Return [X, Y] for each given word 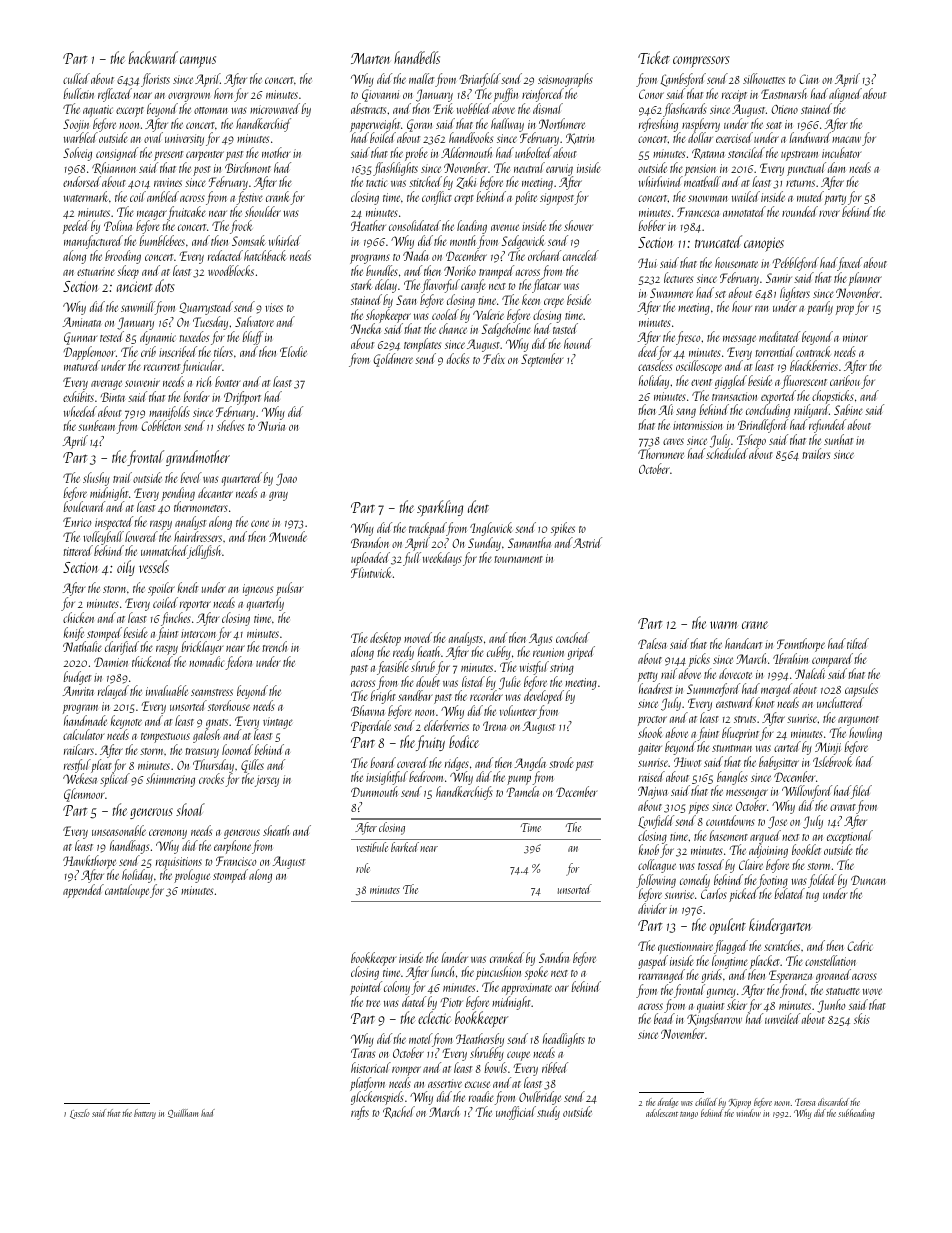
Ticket [654, 57]
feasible [393, 668]
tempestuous [165, 739]
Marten [370, 58]
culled [76, 78]
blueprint [740, 734]
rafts [360, 1113]
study [548, 1113]
